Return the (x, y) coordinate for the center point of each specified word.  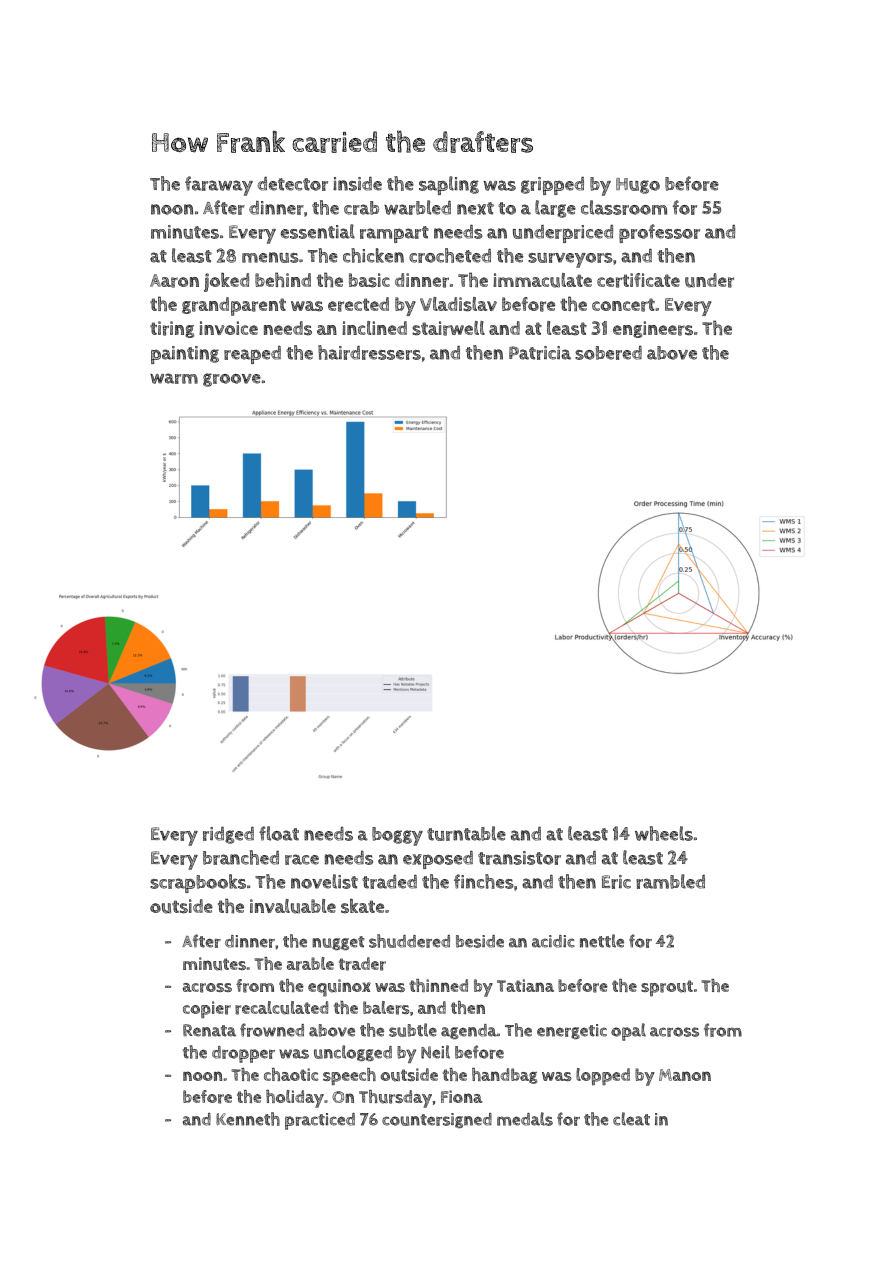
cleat (631, 1119)
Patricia (540, 353)
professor (659, 233)
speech (349, 1077)
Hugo (638, 186)
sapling (449, 185)
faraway (219, 186)
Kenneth (248, 1119)
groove (232, 380)
